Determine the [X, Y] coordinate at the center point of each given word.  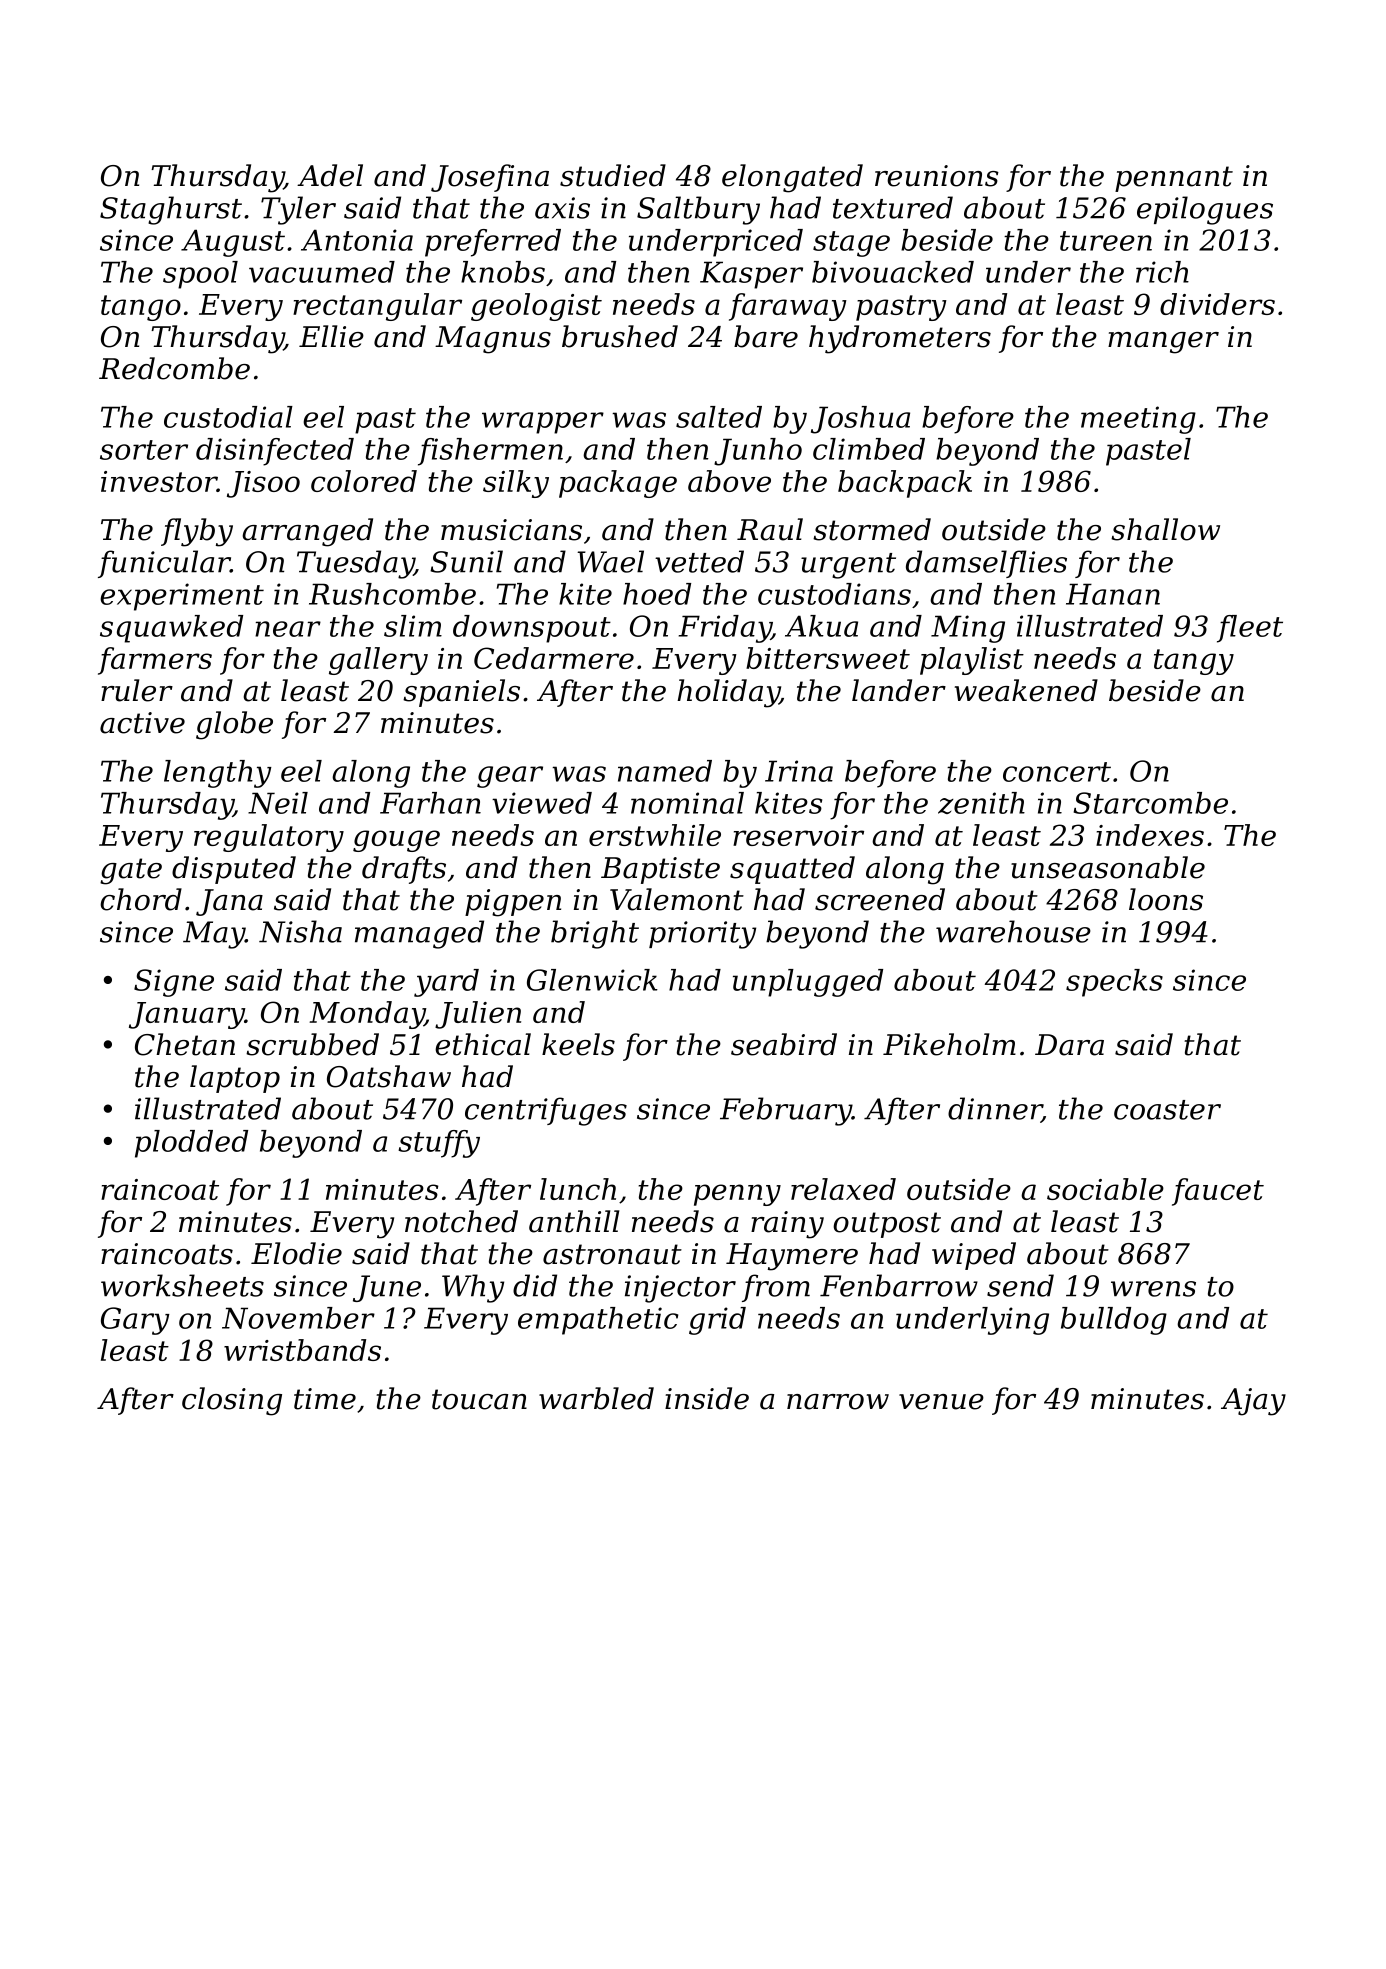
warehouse [1013, 931]
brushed [620, 336]
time [325, 1399]
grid [717, 1321]
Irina [799, 771]
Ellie [331, 336]
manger [1163, 343]
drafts [404, 870]
